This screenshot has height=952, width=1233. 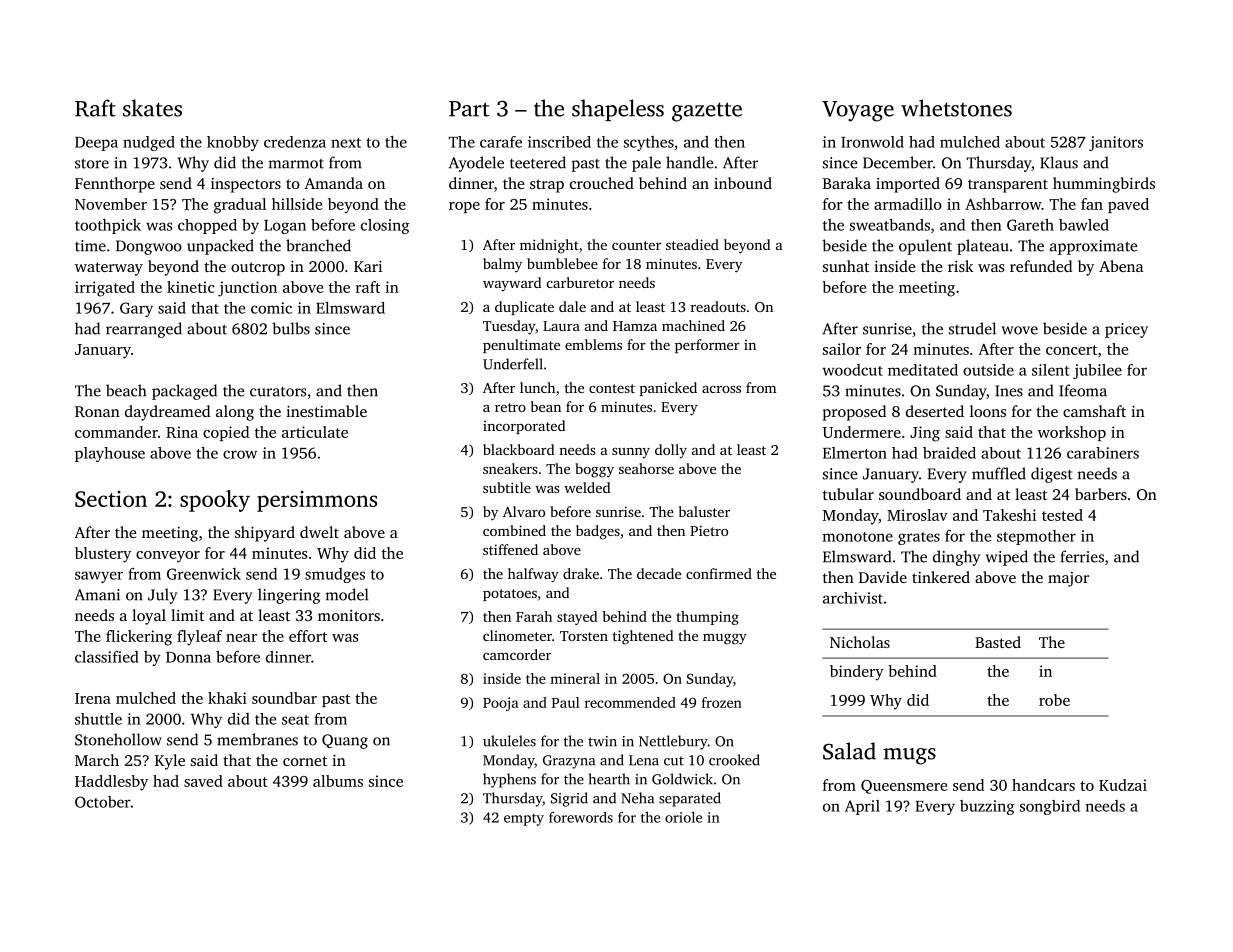 I want to click on monotone, so click(x=857, y=537).
